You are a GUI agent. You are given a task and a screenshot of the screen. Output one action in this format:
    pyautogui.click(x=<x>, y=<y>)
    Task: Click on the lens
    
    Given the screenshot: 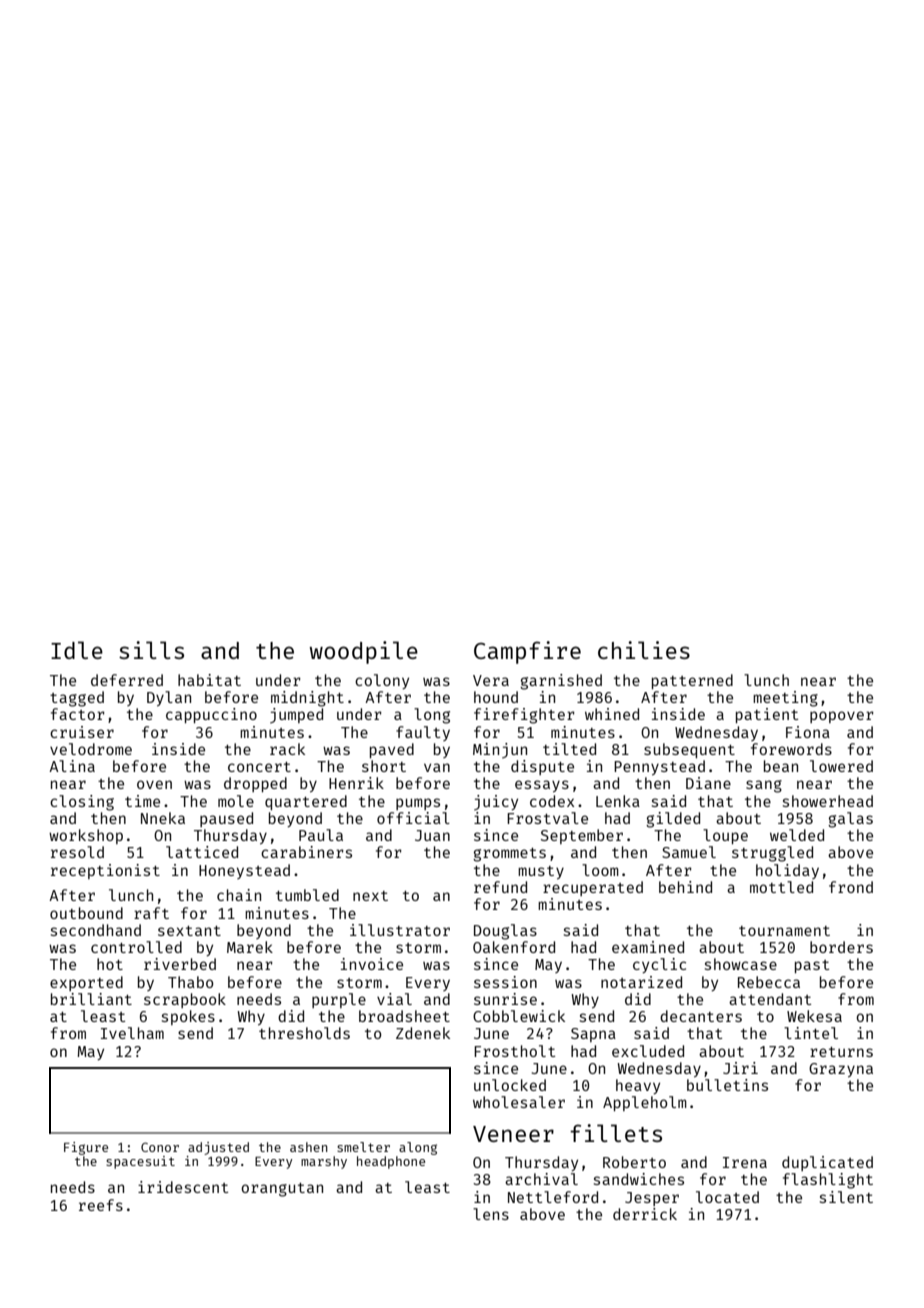 What is the action you would take?
    pyautogui.click(x=491, y=1214)
